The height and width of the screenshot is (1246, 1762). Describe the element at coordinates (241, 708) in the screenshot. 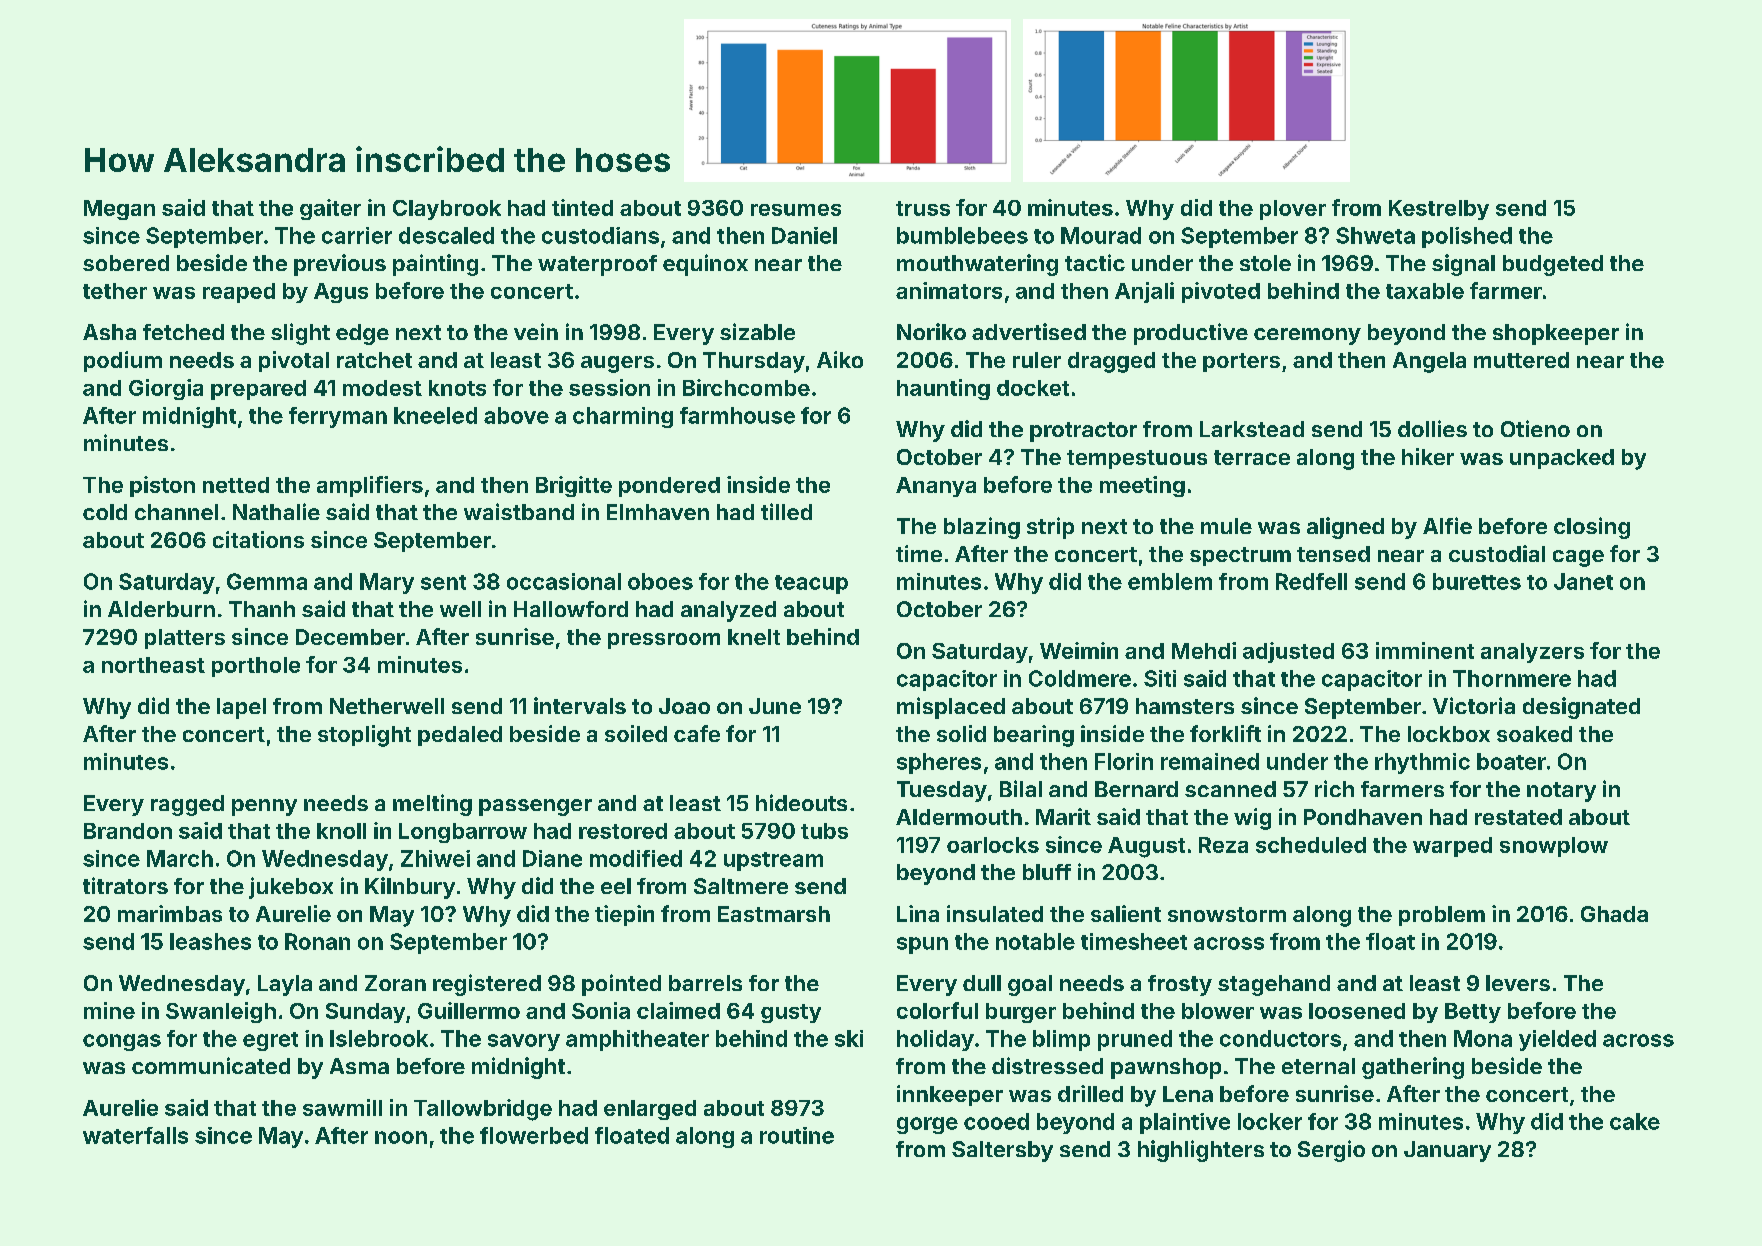

I see `lapel` at that location.
